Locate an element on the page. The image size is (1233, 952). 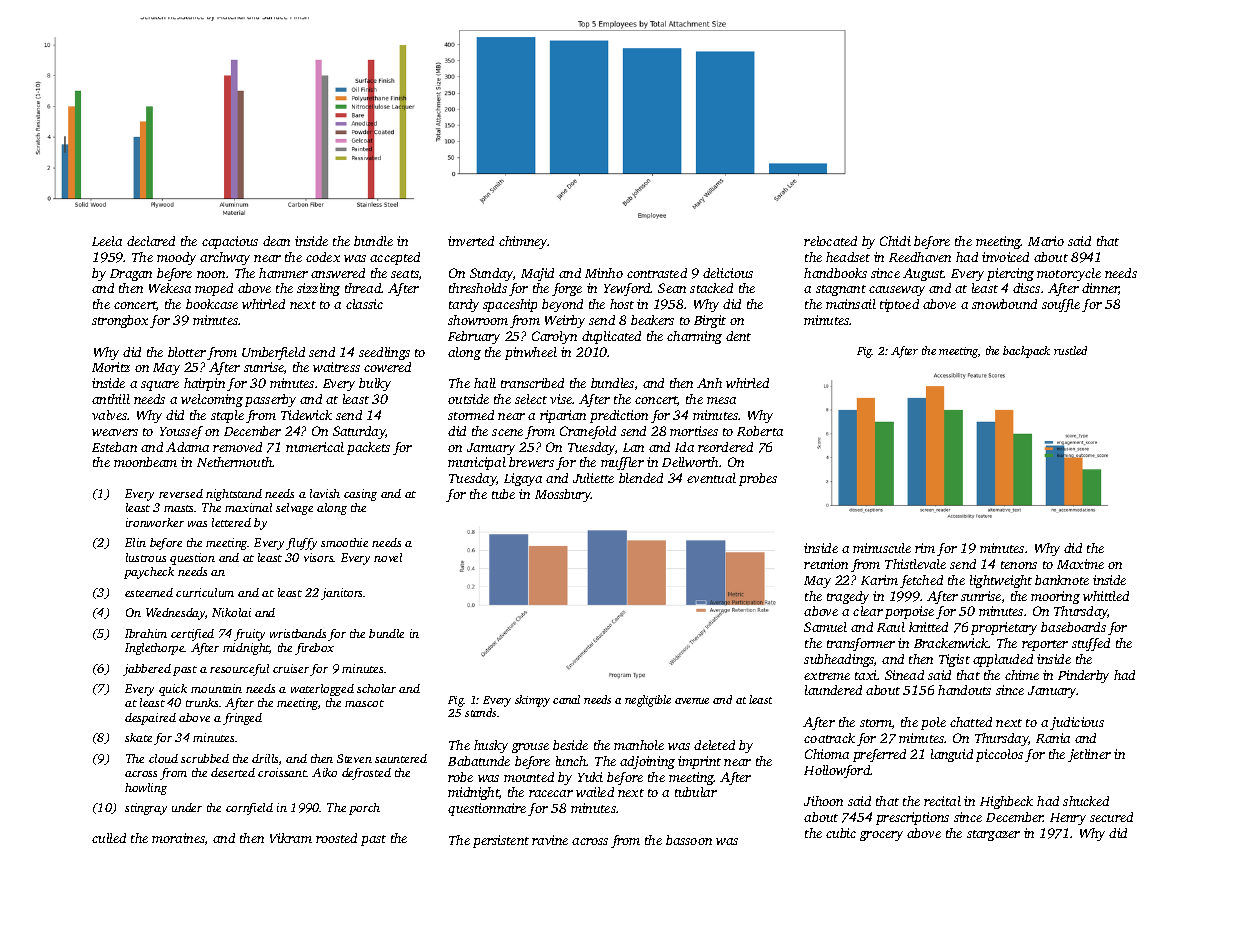
bassoon is located at coordinates (689, 840).
